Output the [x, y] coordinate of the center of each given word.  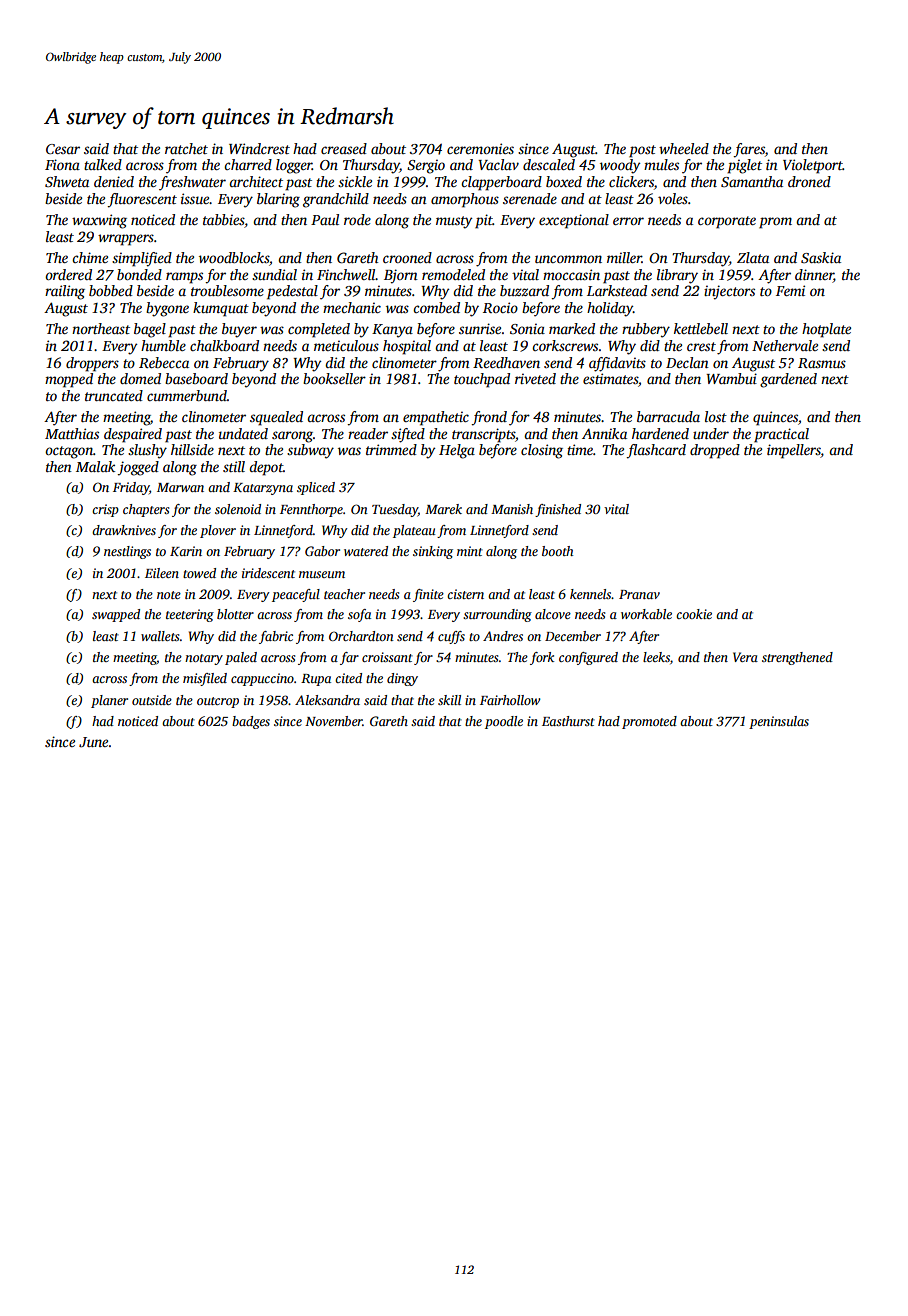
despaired [133, 435]
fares [749, 150]
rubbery [646, 330]
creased [344, 148]
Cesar [63, 149]
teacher [344, 594]
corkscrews [565, 345]
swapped [116, 615]
